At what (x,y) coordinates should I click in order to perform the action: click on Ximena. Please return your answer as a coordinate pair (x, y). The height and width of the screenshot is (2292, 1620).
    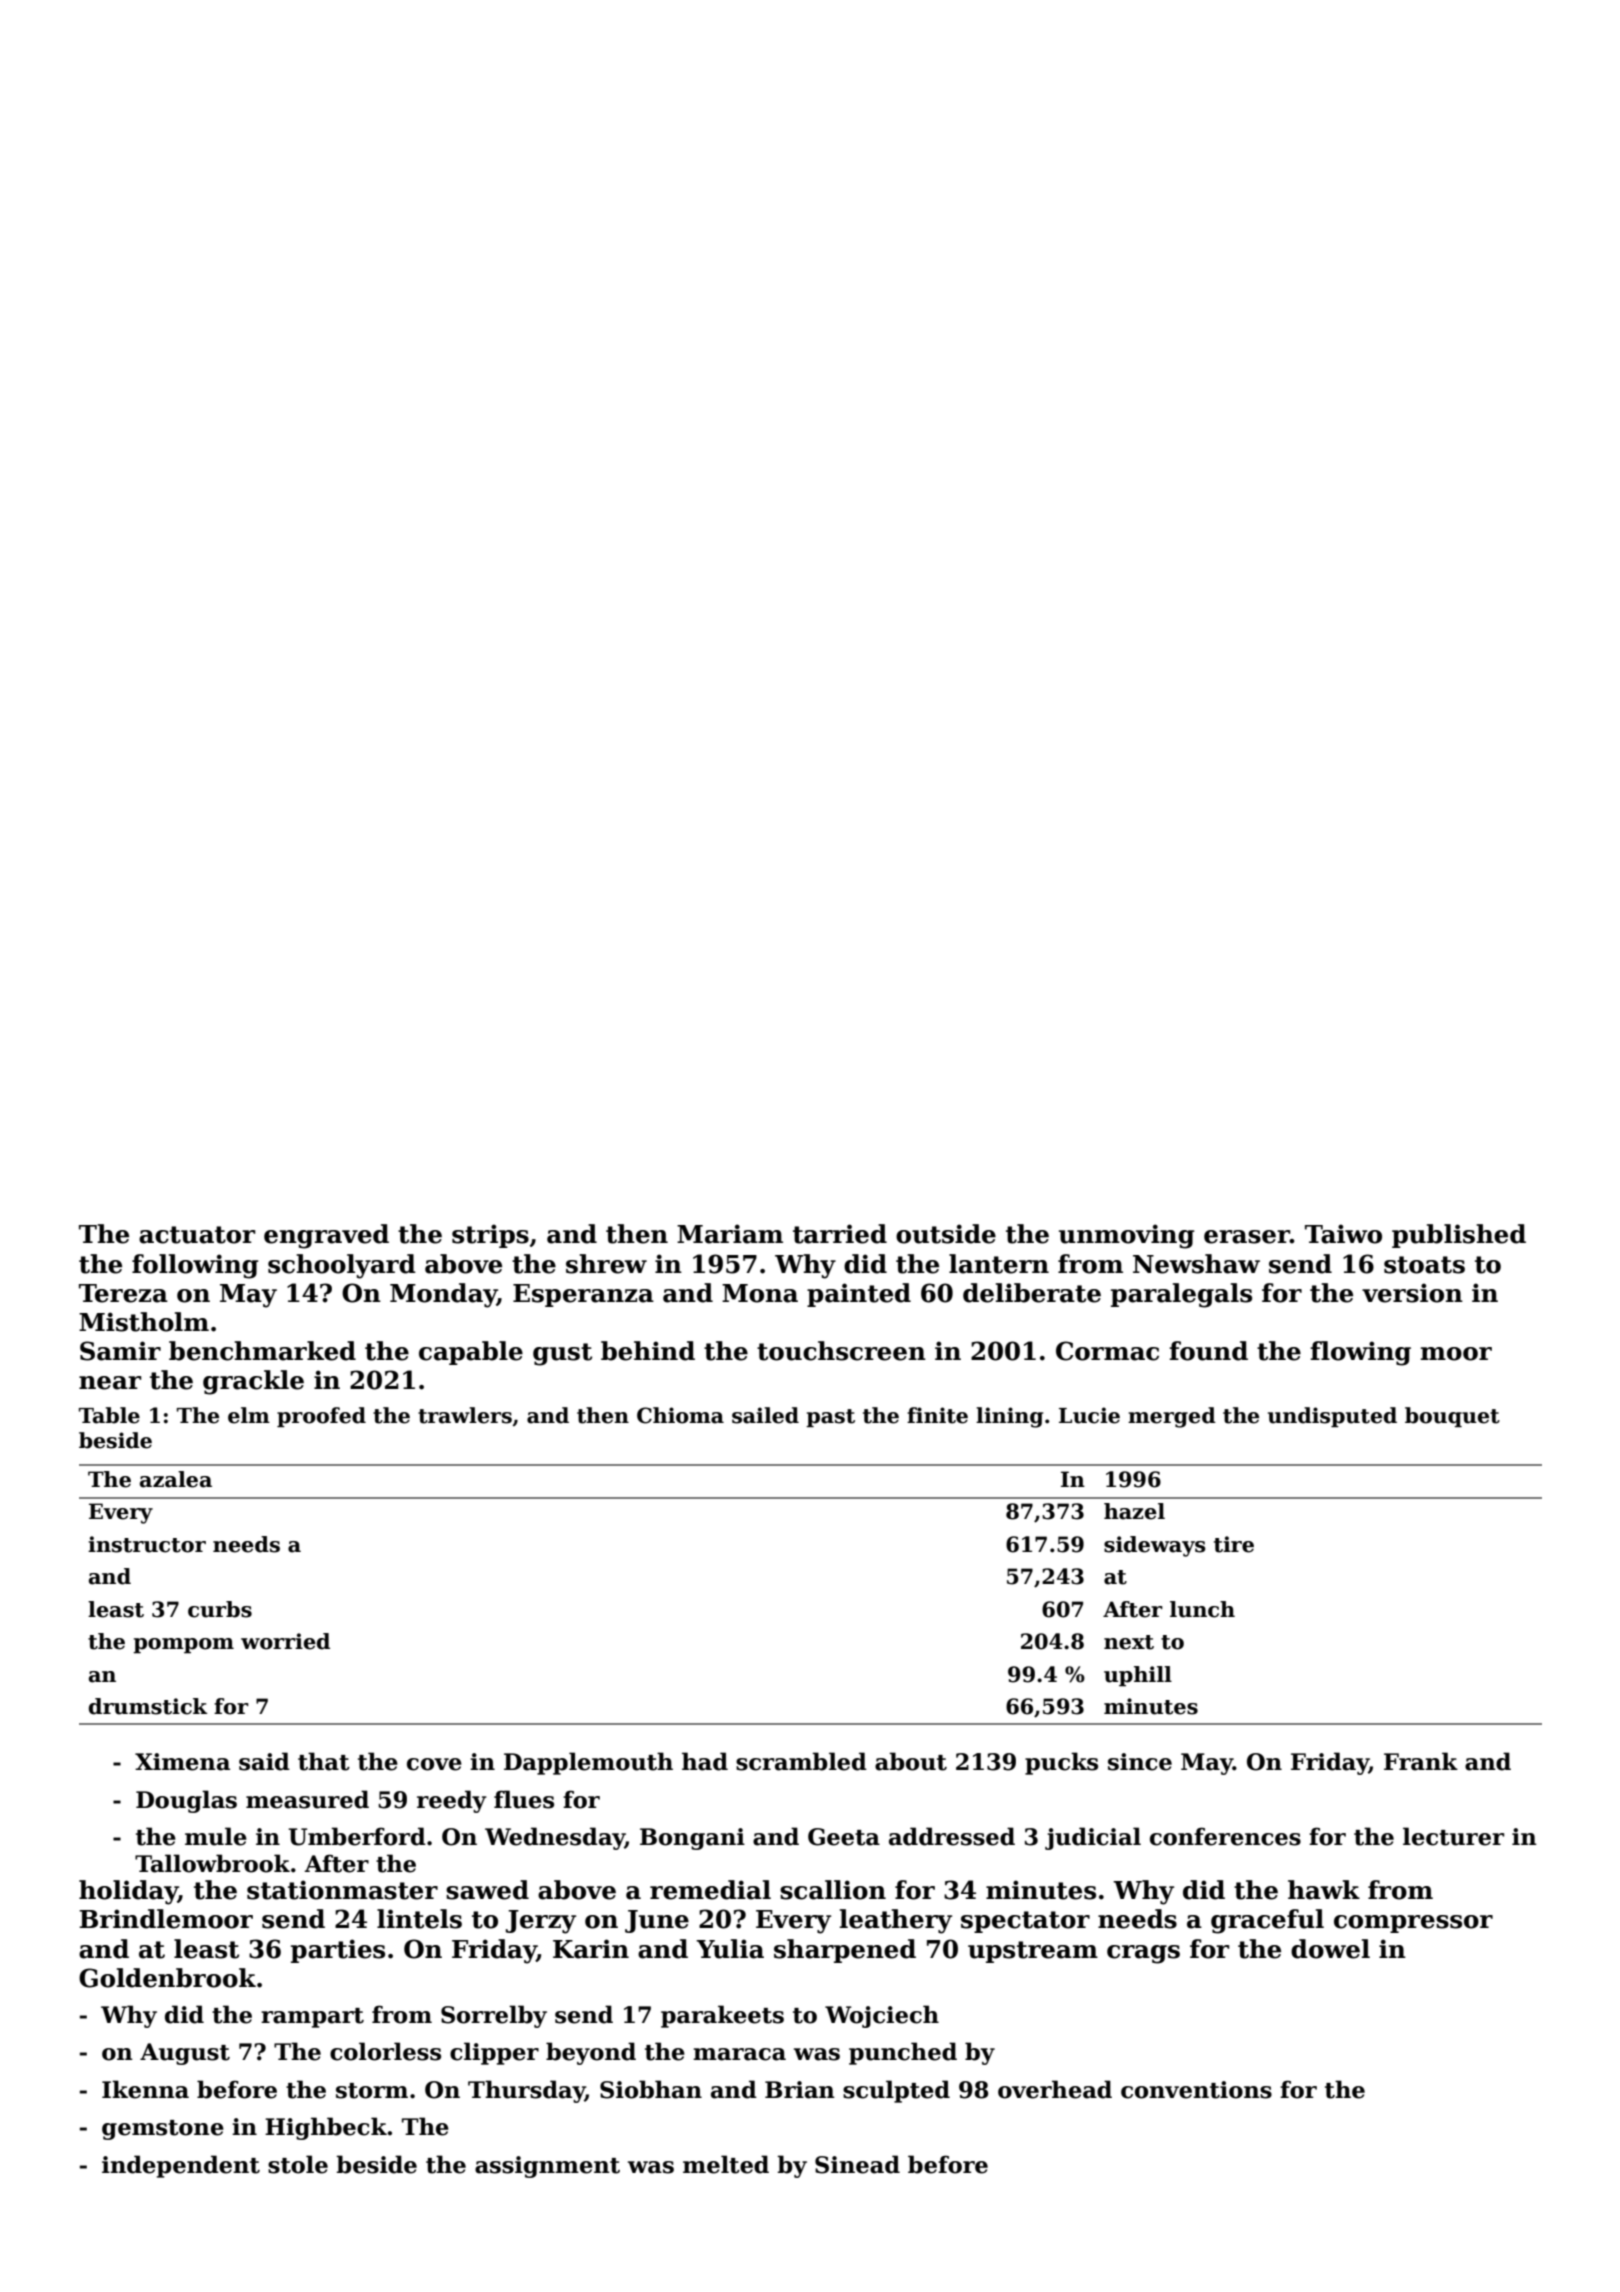
    Looking at the image, I should click on (182, 1762).
